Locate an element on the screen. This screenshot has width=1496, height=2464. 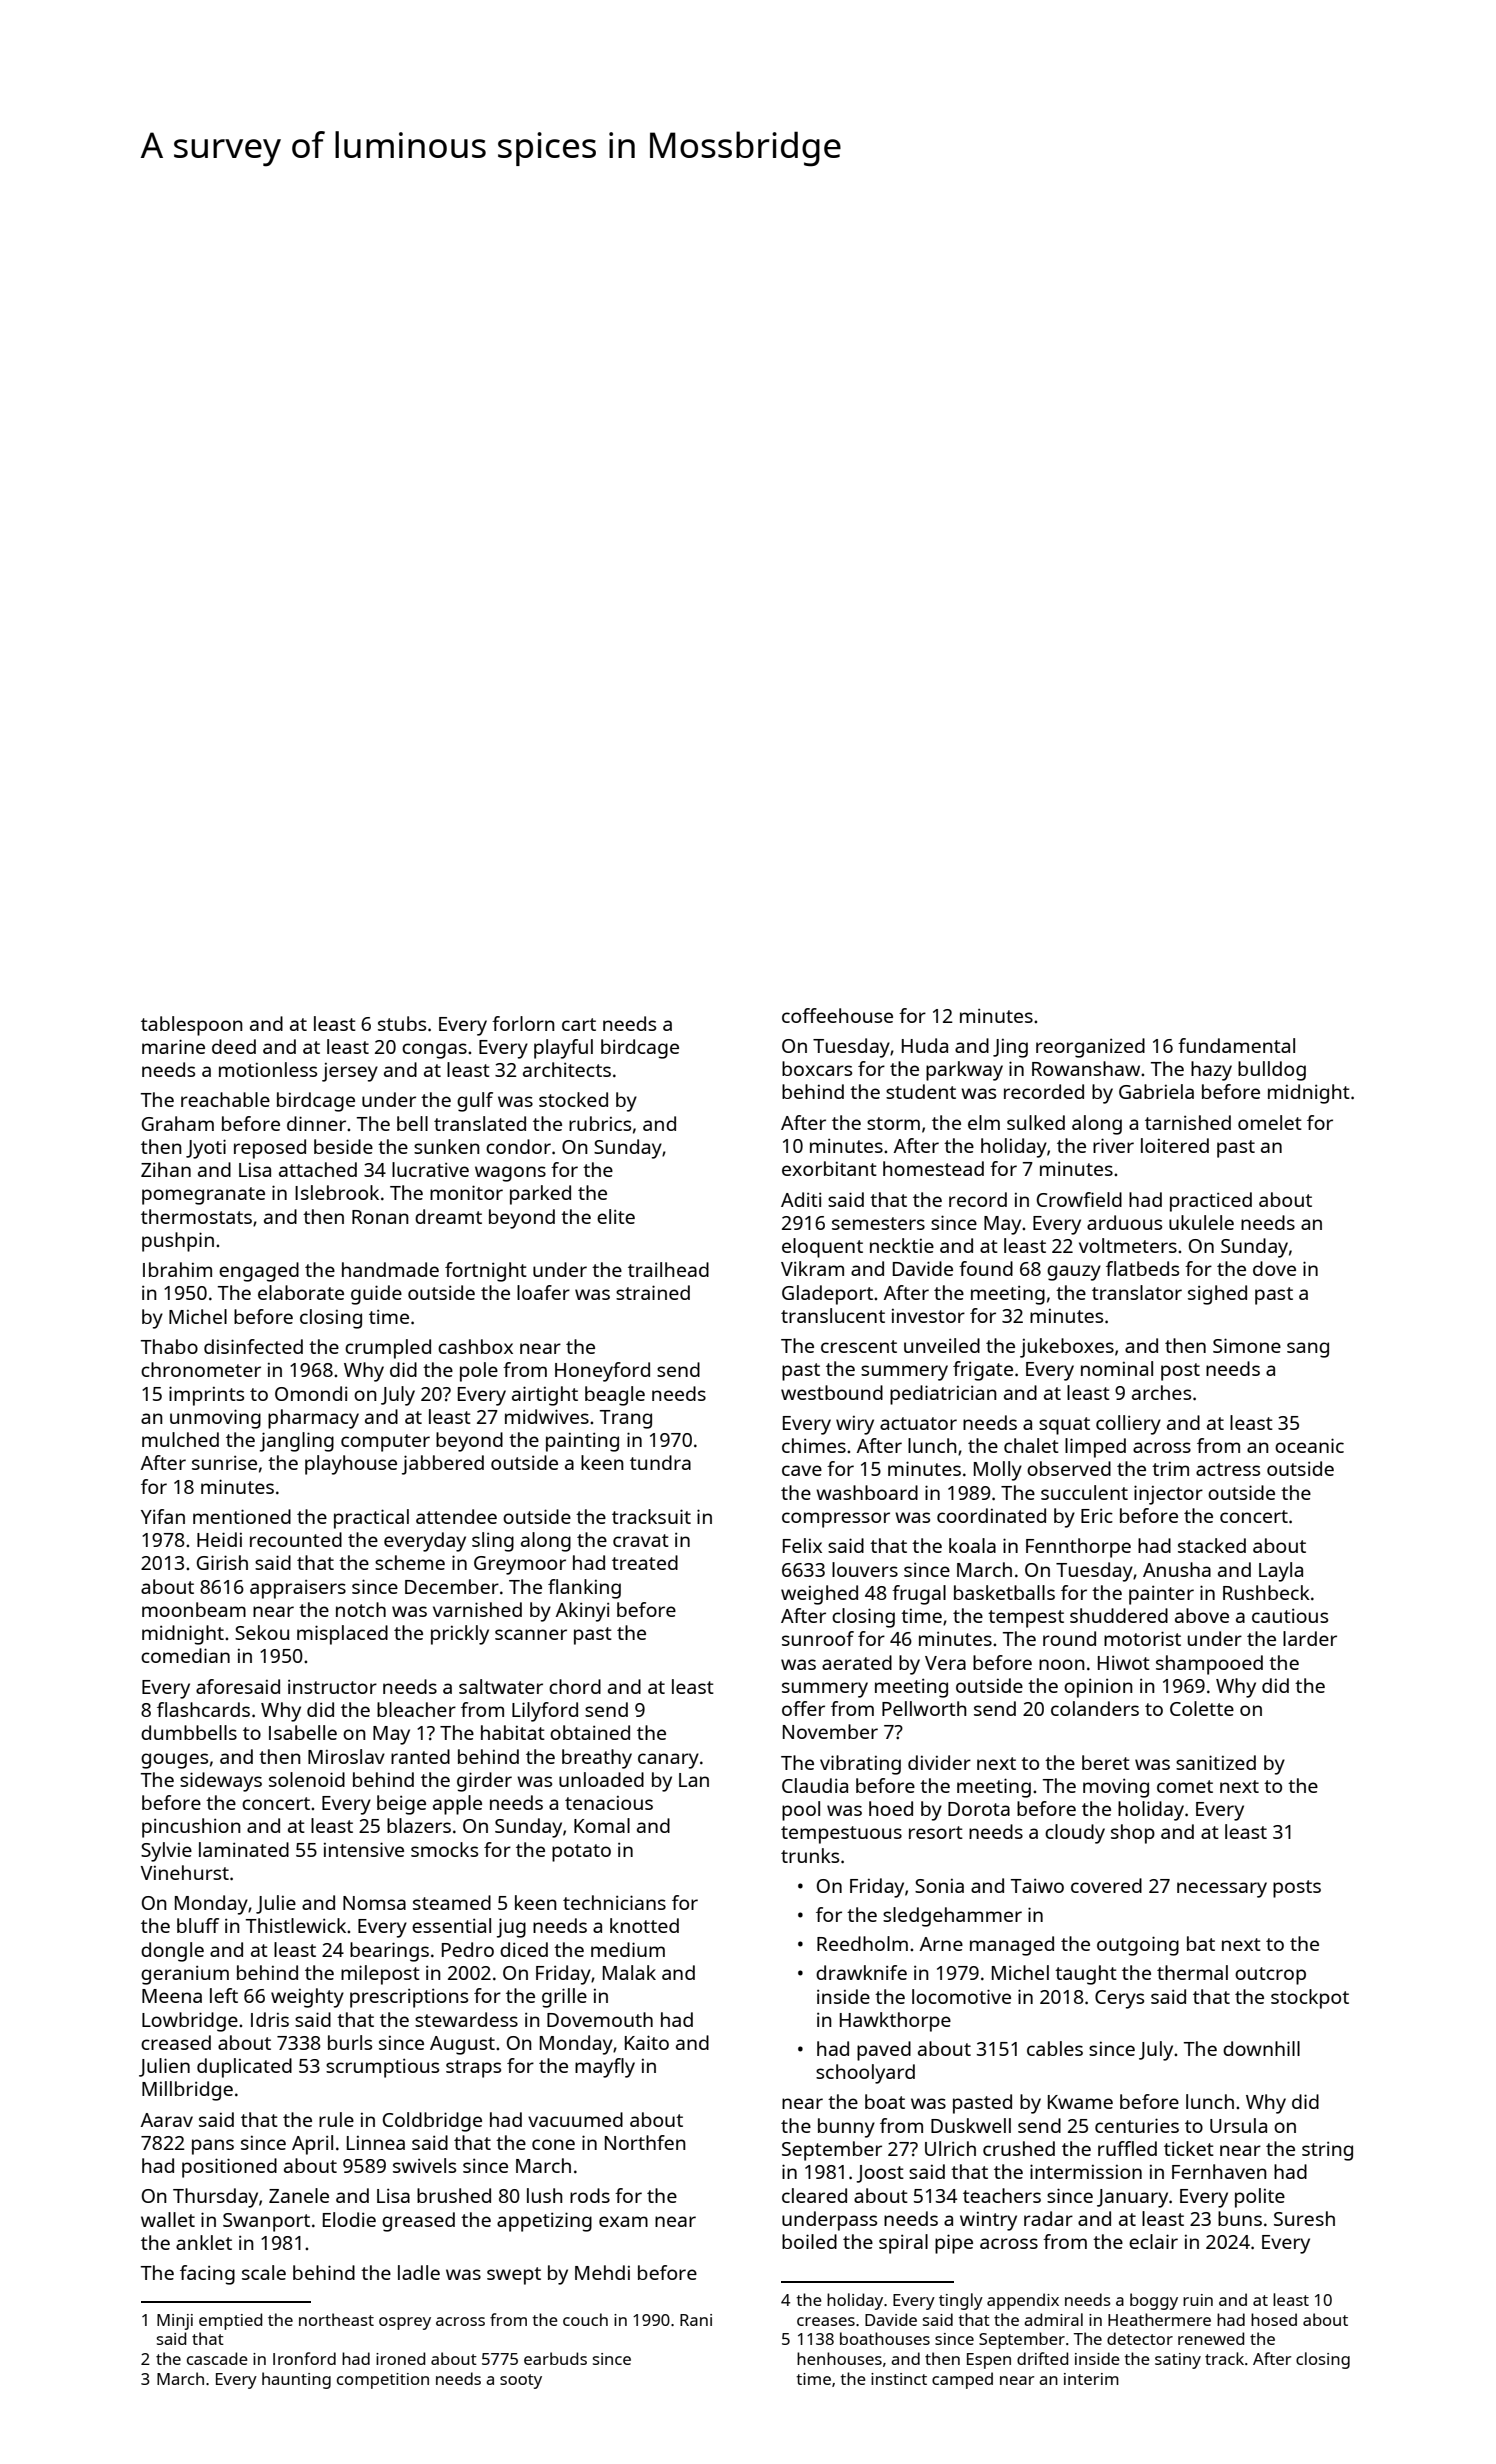
creased is located at coordinates (176, 2042).
